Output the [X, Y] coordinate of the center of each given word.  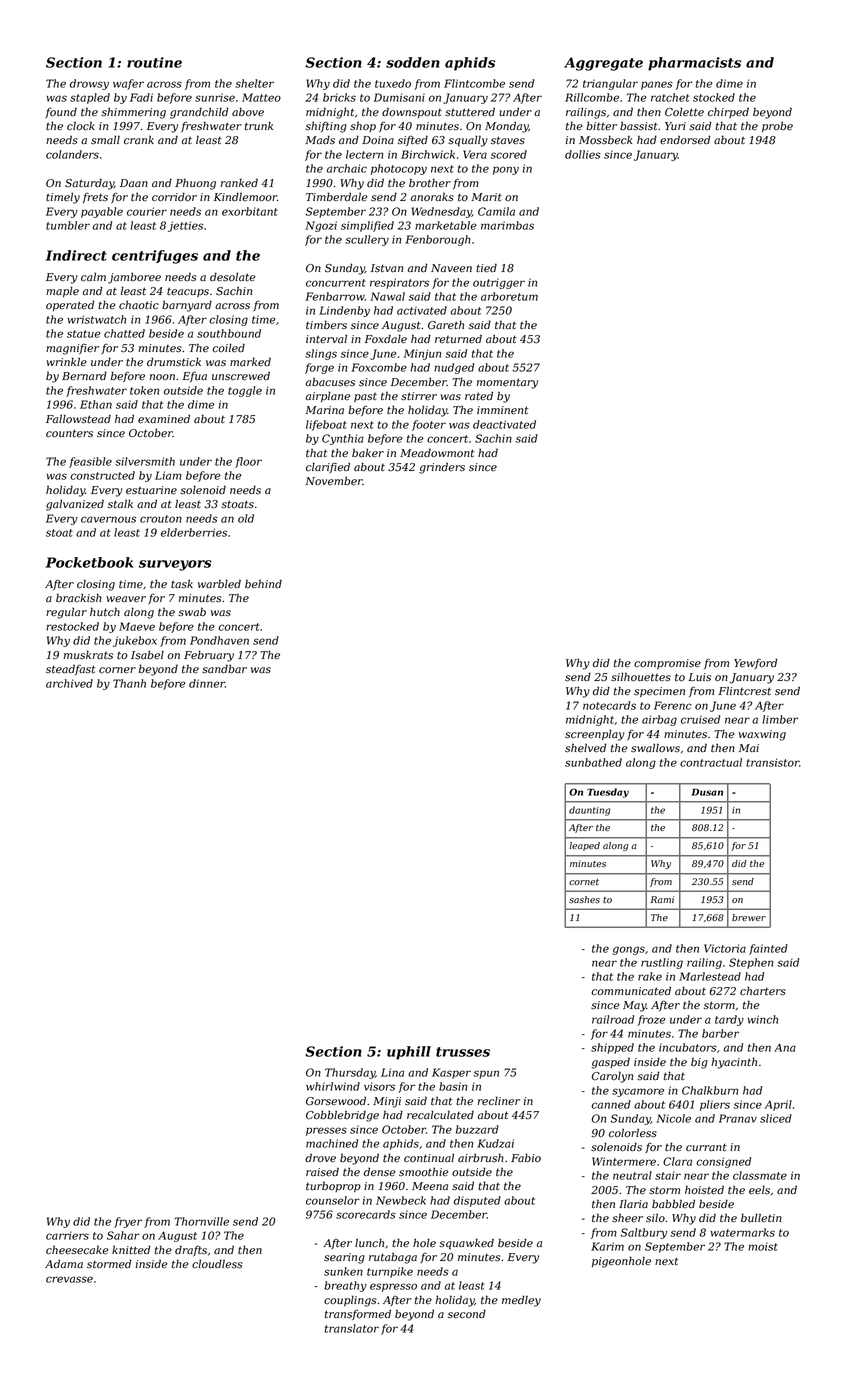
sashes [584, 899]
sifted [413, 140]
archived [69, 683]
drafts [191, 1250]
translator [352, 1328]
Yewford [755, 663]
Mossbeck [605, 140]
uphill [409, 1053]
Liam [168, 475]
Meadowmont [437, 453]
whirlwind [333, 1086]
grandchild [199, 113]
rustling [662, 963]
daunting [590, 811]
